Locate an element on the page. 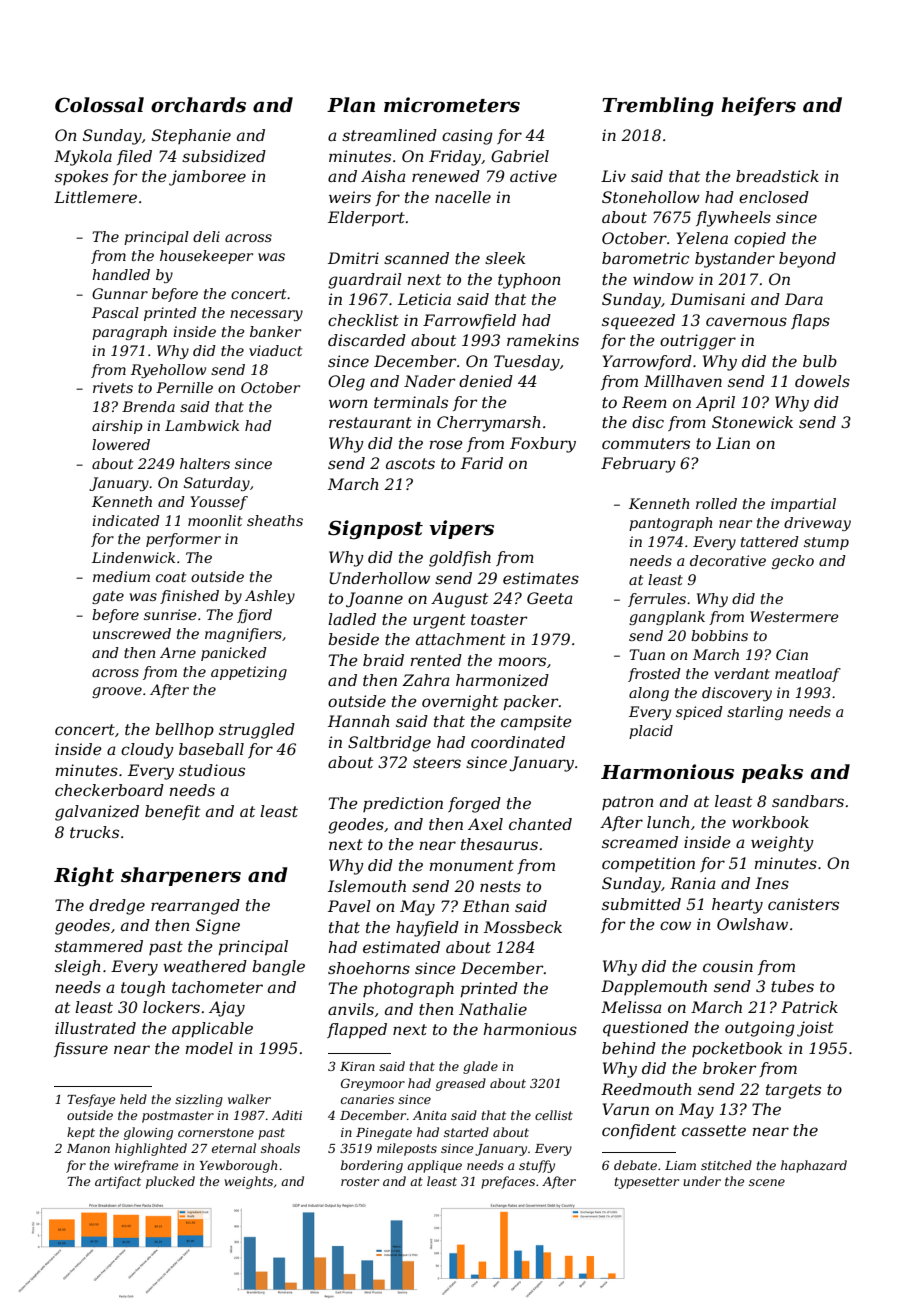 The image size is (908, 1316). trucks is located at coordinates (94, 832).
